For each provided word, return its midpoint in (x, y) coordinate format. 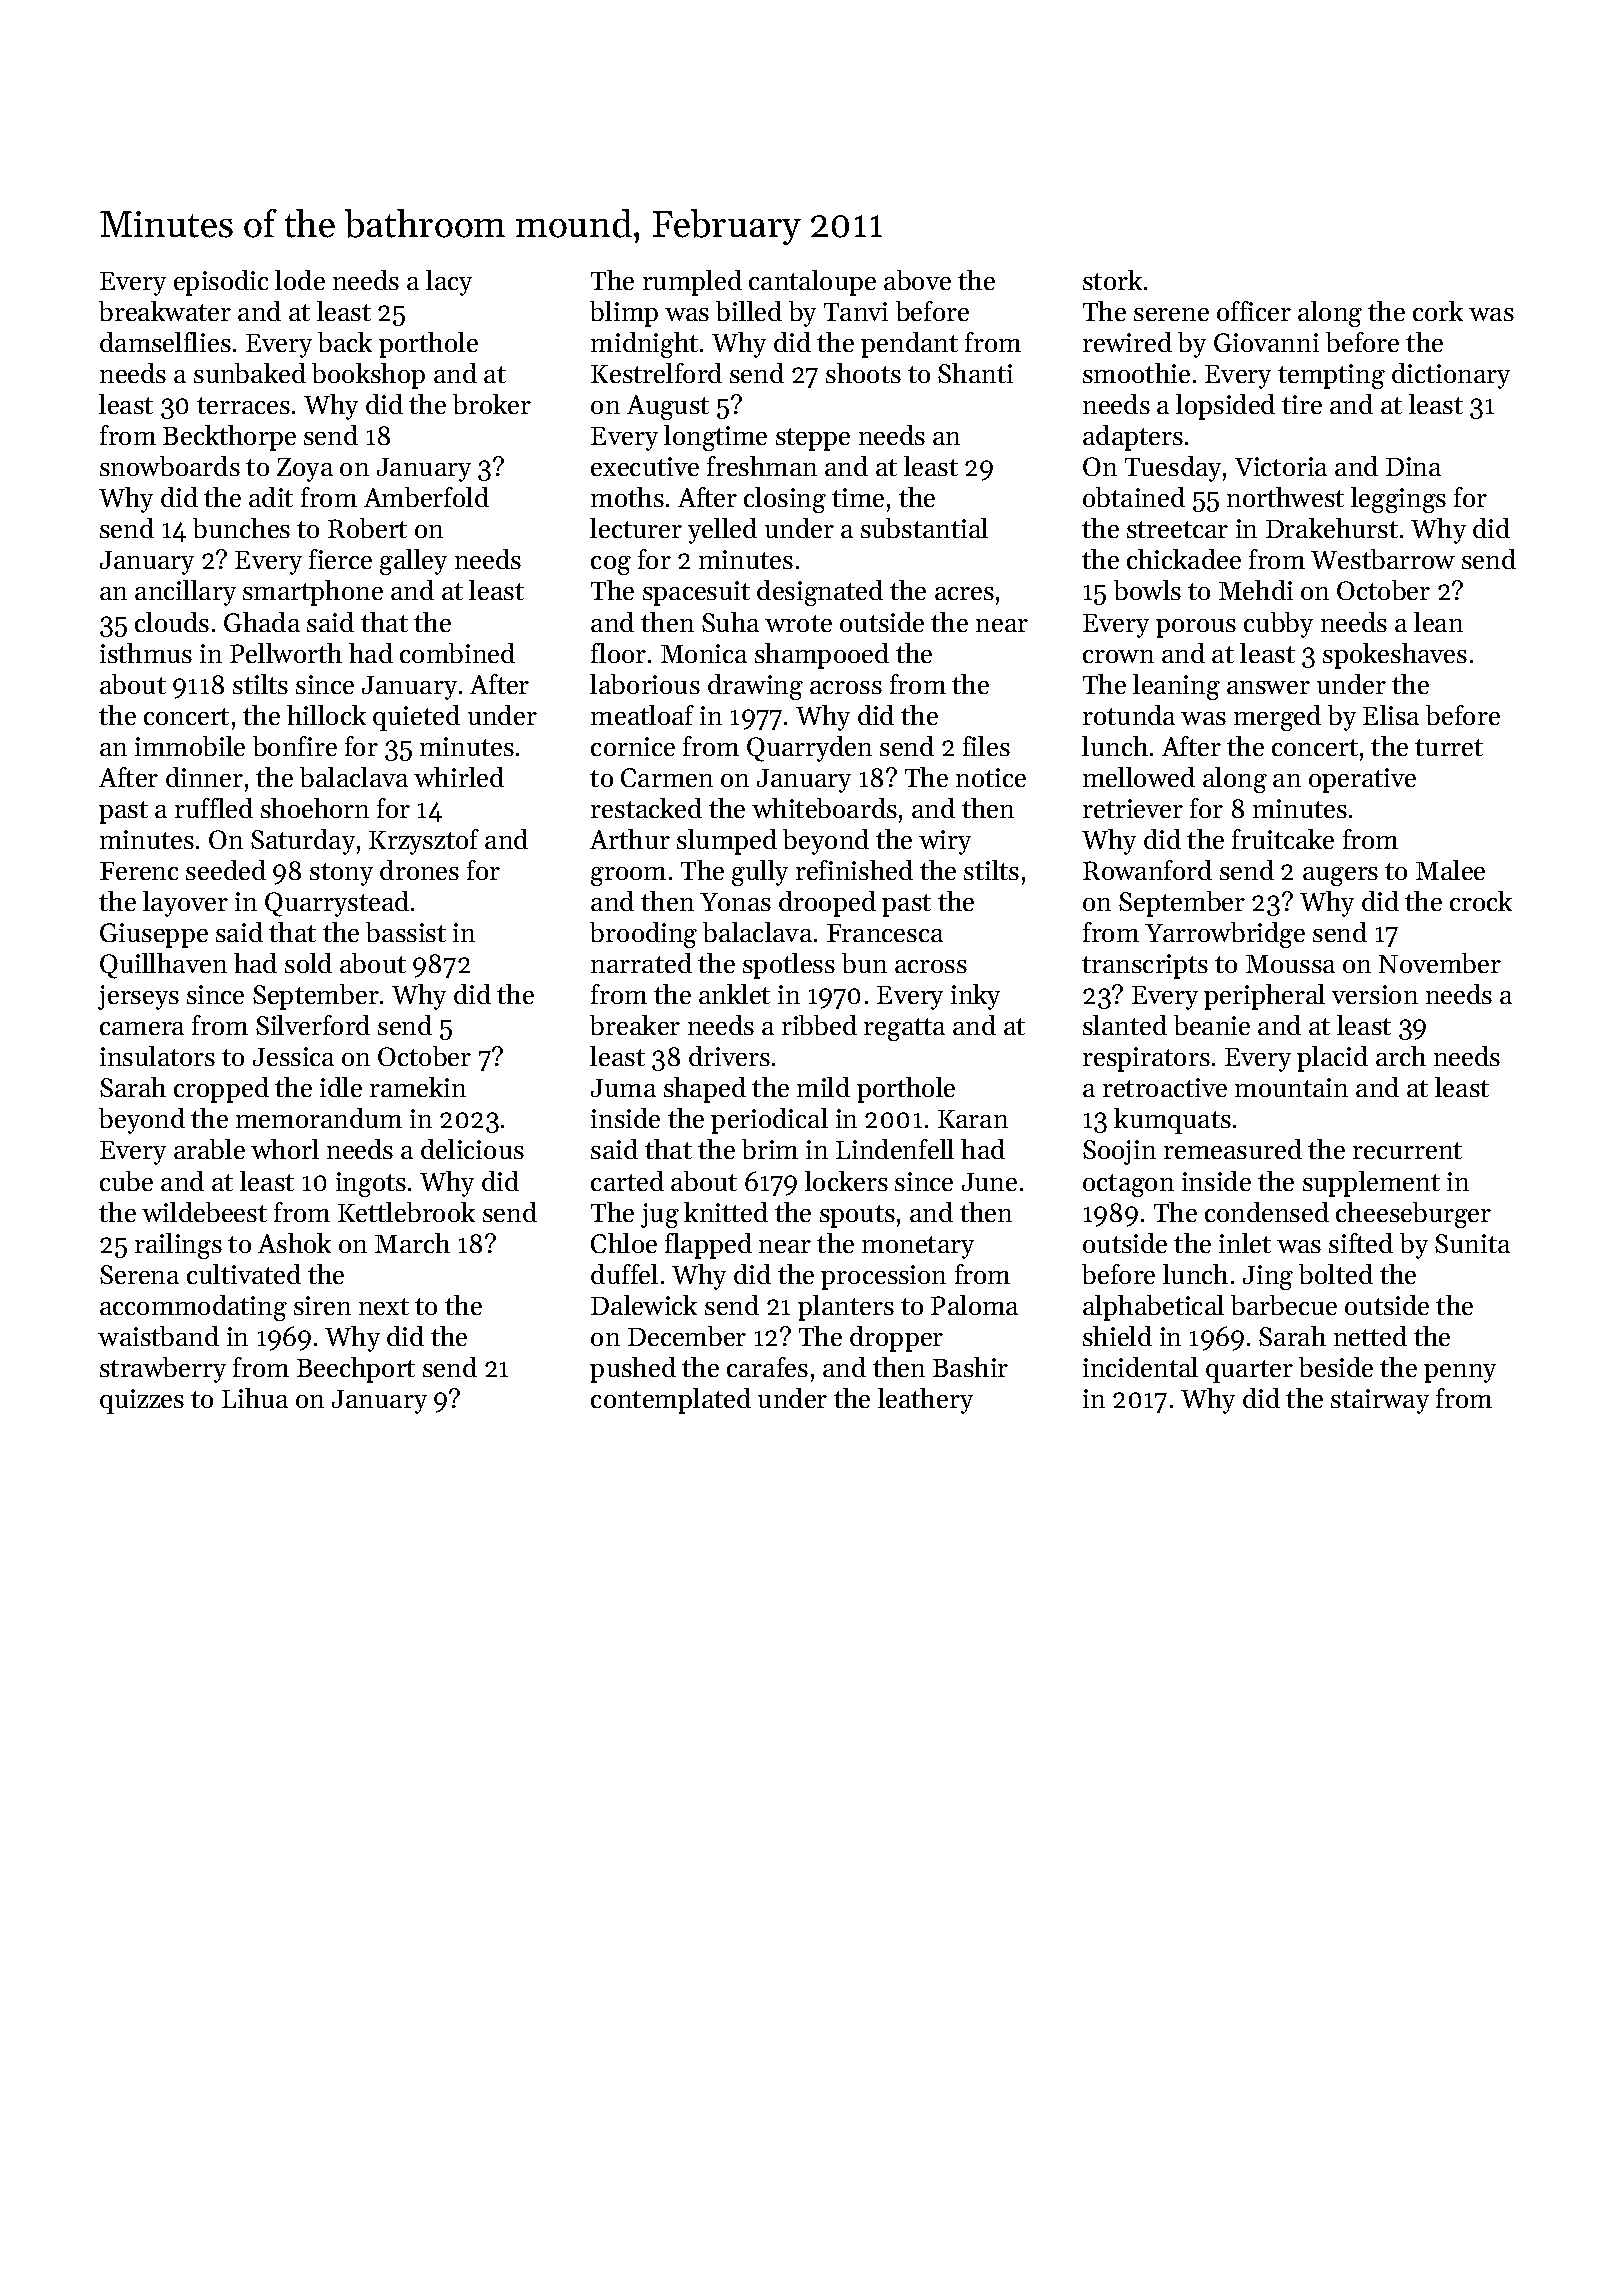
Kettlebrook (406, 1212)
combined (457, 653)
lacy (449, 283)
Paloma (974, 1305)
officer (1254, 311)
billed (749, 311)
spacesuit (696, 593)
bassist (406, 932)
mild (823, 1087)
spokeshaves (1395, 656)
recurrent (1407, 1150)
